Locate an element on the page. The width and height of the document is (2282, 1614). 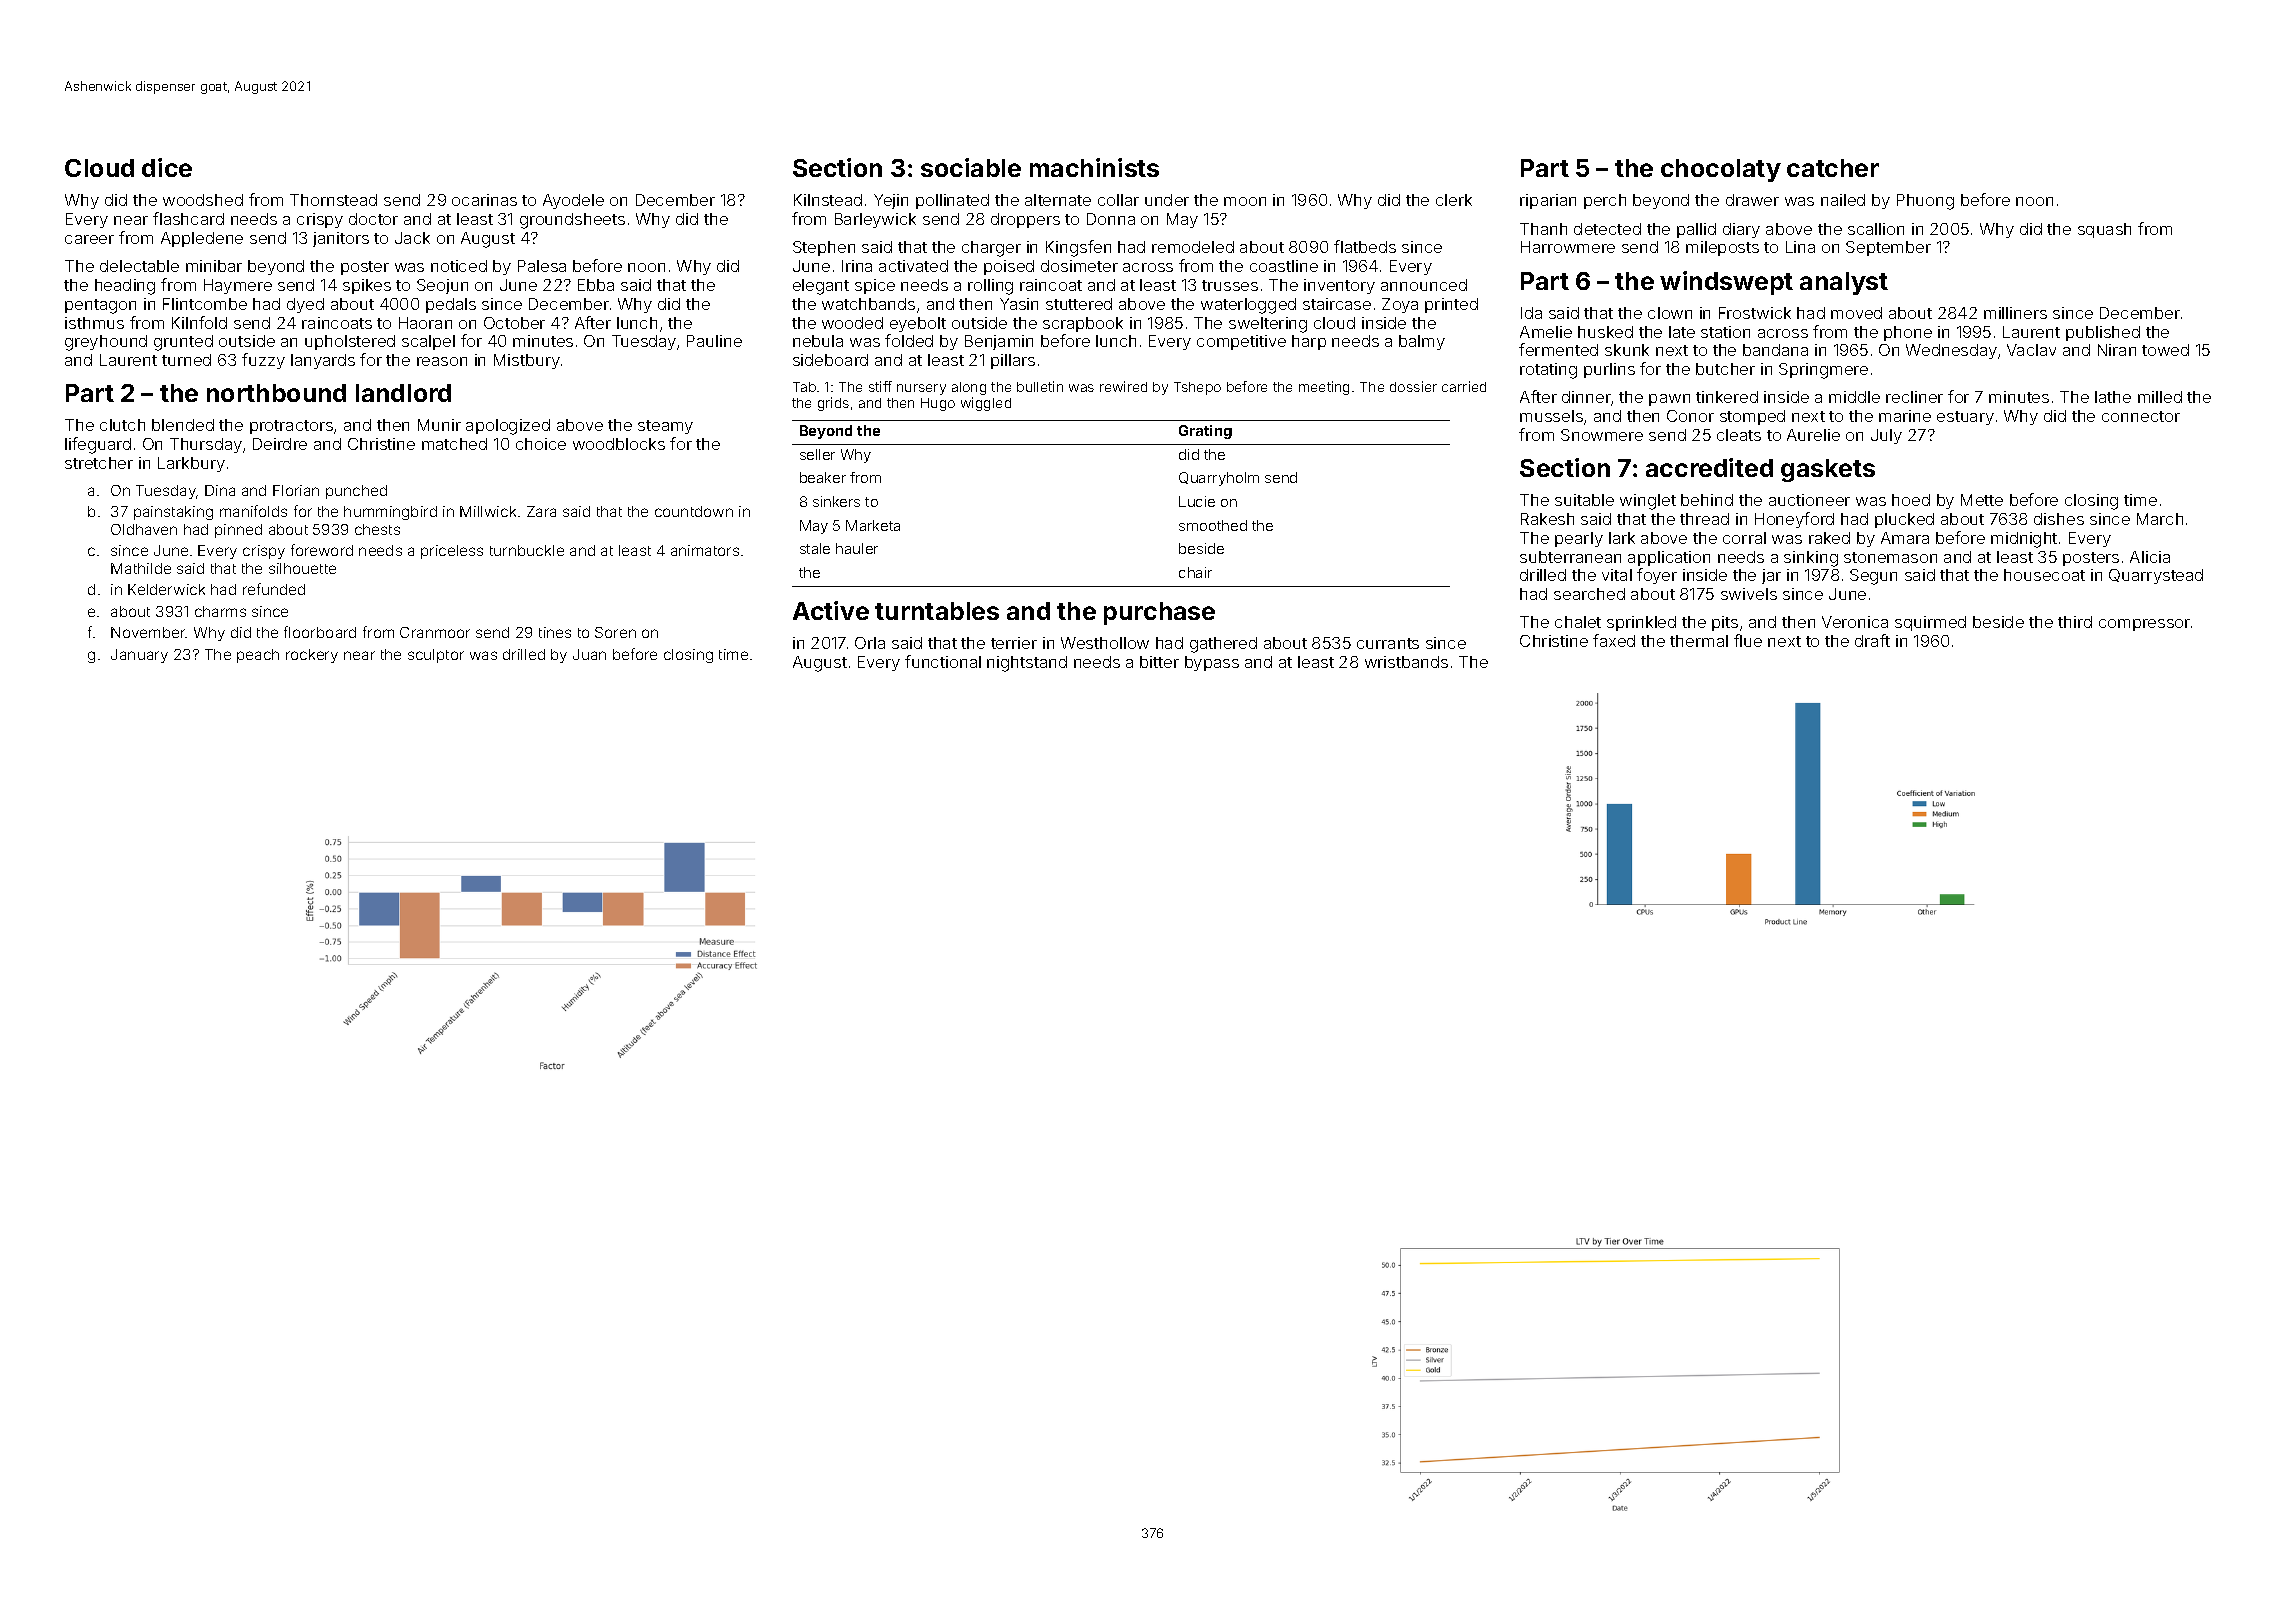
searched is located at coordinates (1589, 594).
